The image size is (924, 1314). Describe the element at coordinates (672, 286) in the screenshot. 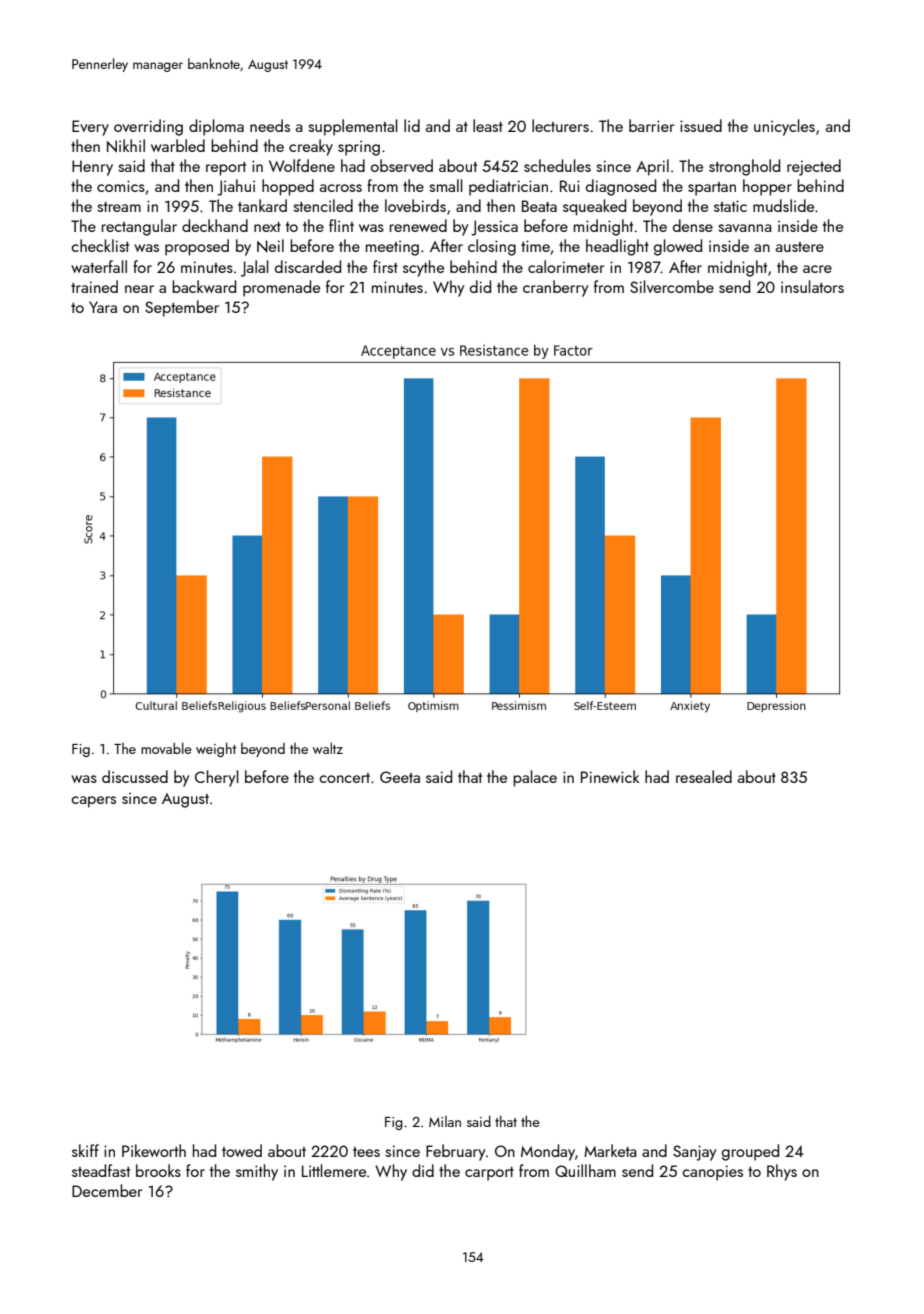

I see `Silvercombe` at that location.
